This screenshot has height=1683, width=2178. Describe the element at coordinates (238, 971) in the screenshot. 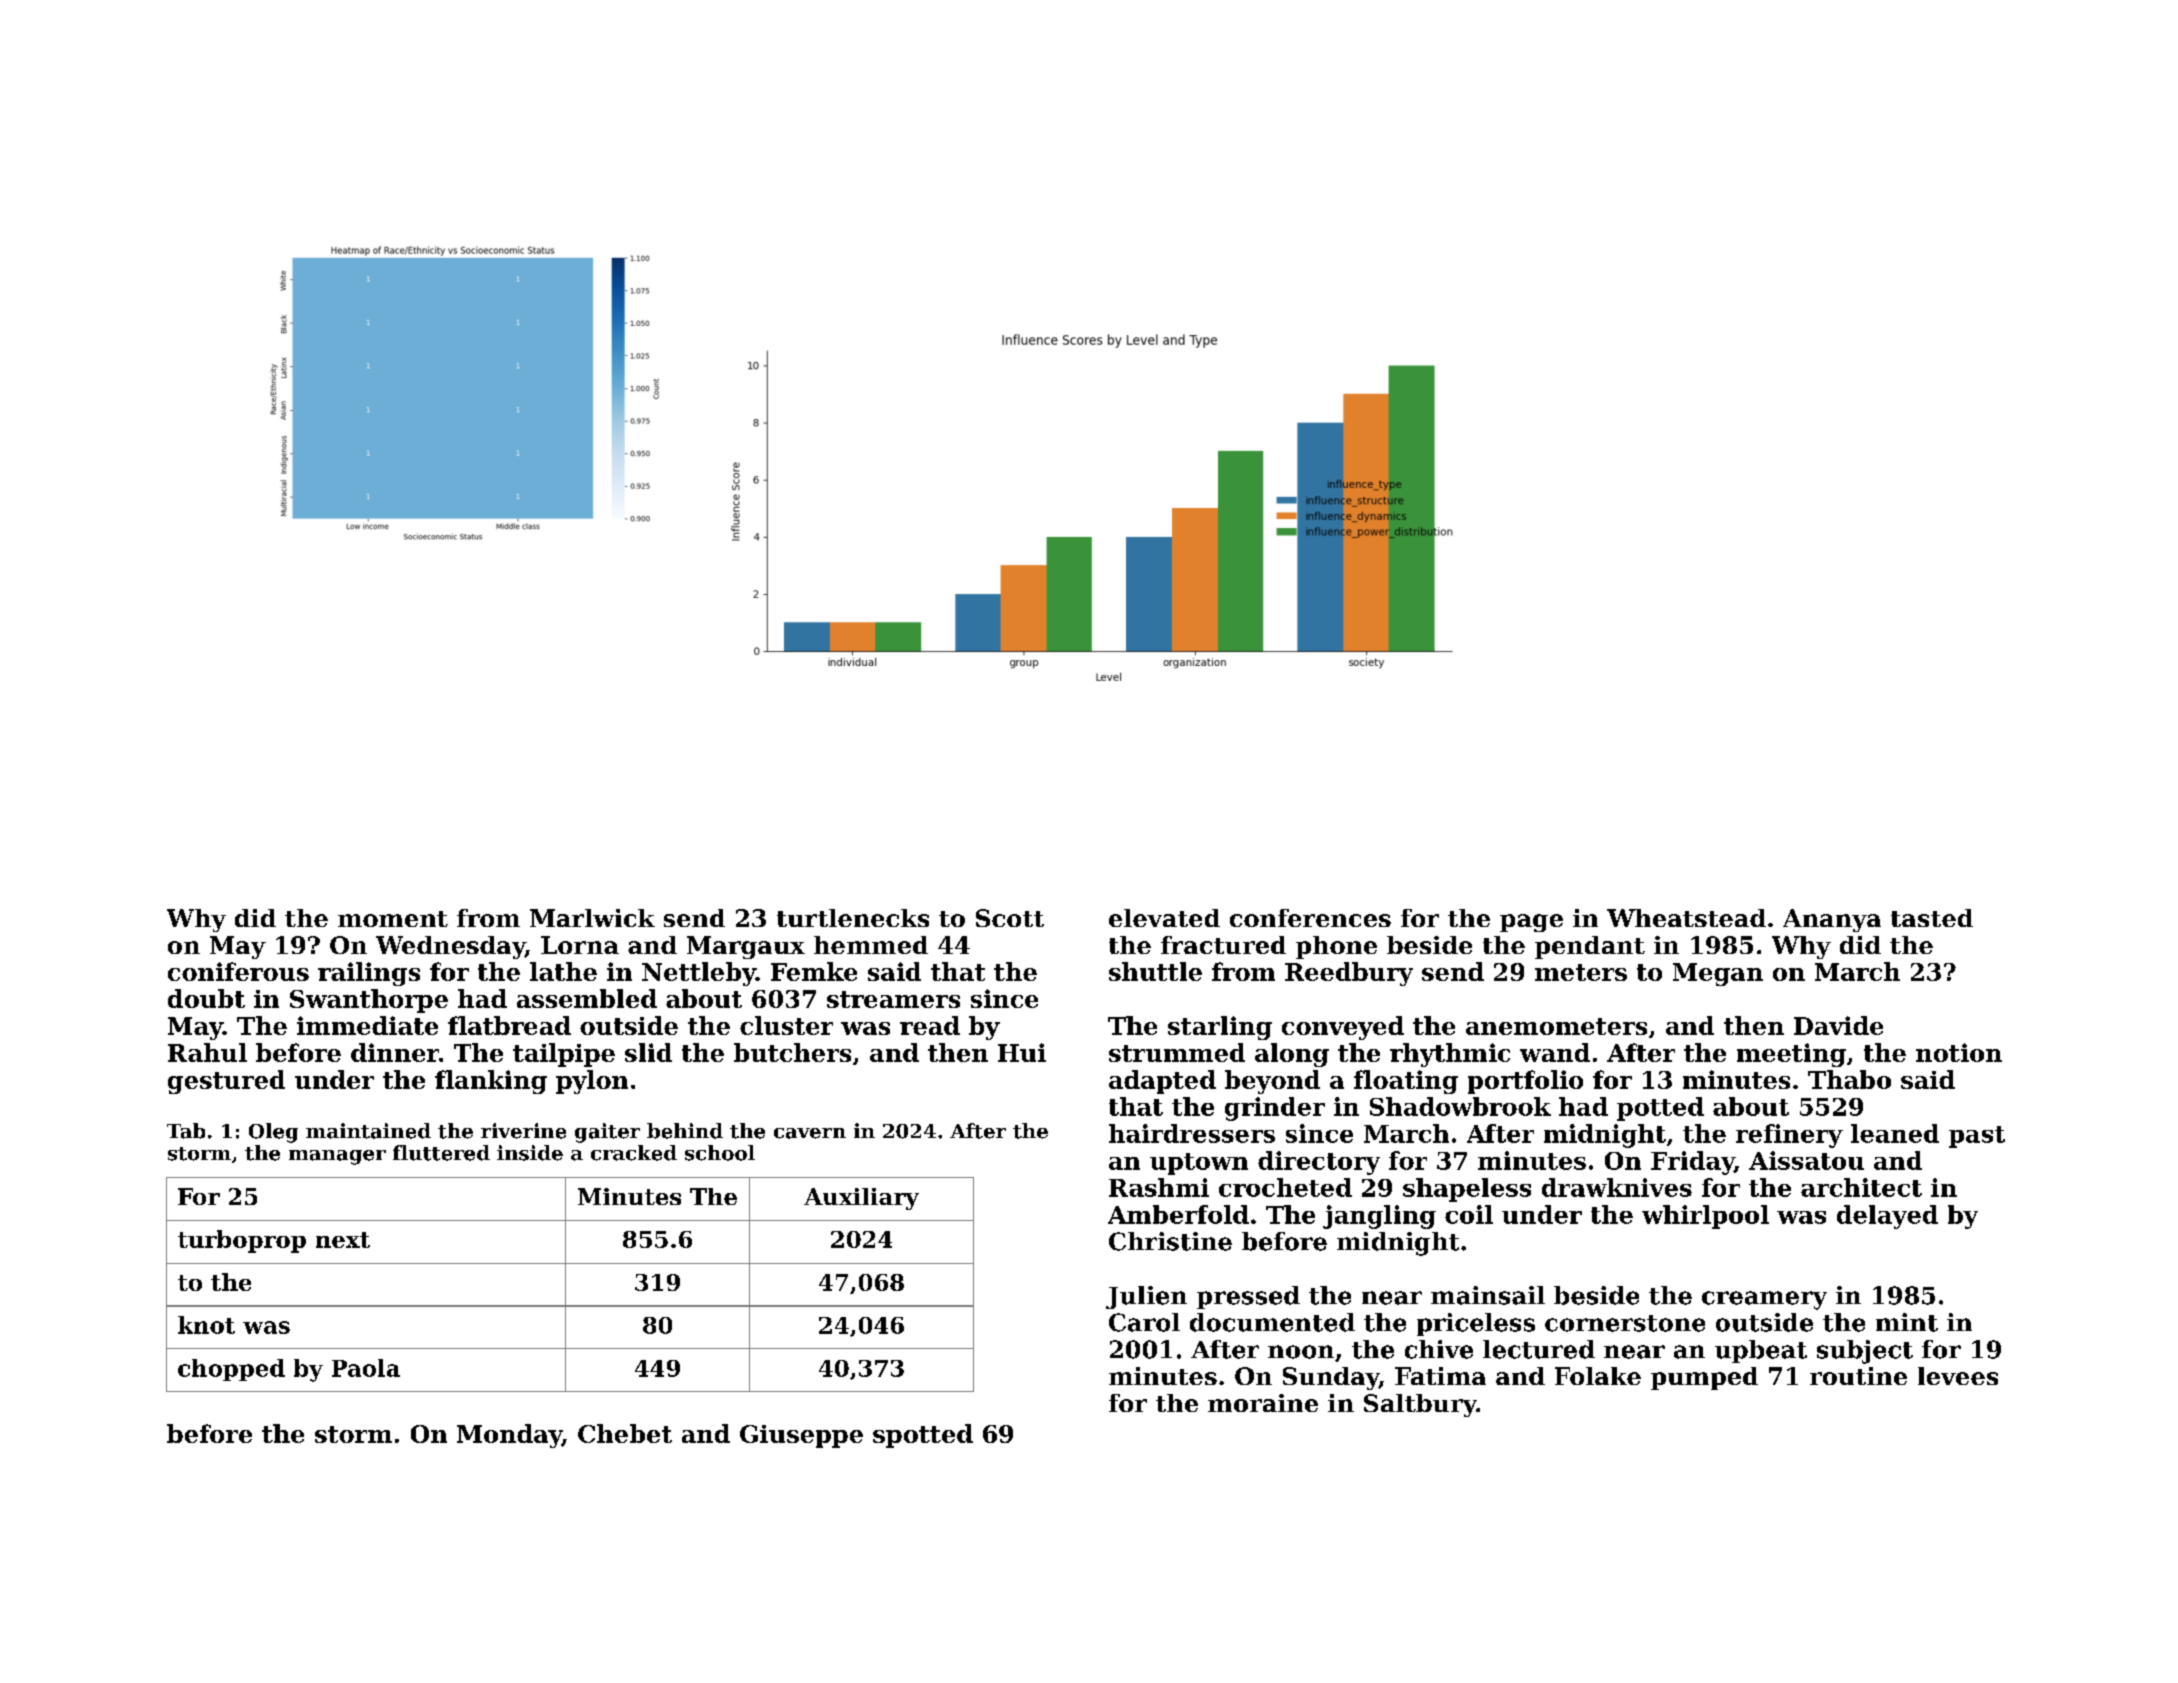

I see `coniferous` at that location.
